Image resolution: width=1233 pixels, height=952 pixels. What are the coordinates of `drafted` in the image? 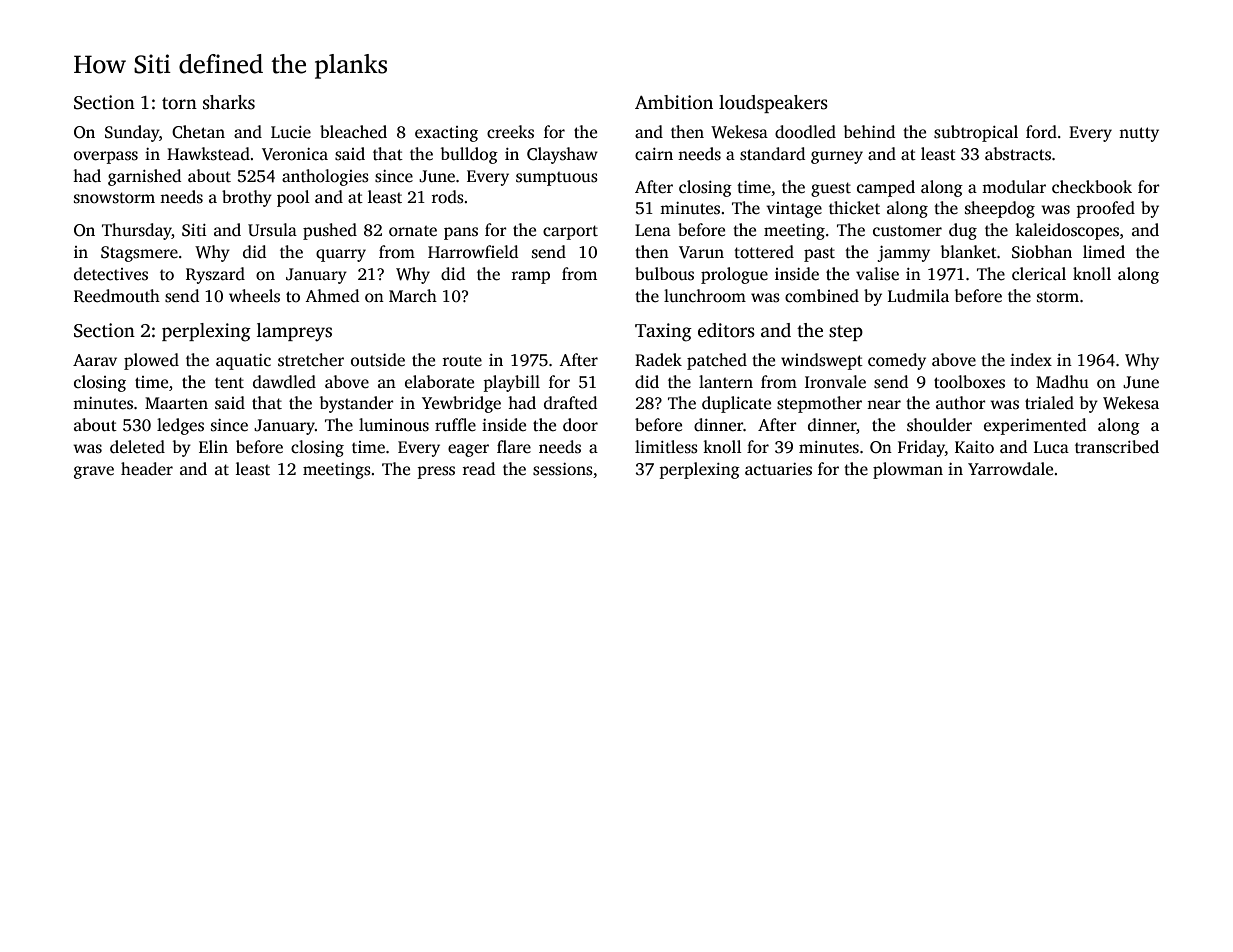 It's located at (570, 403).
